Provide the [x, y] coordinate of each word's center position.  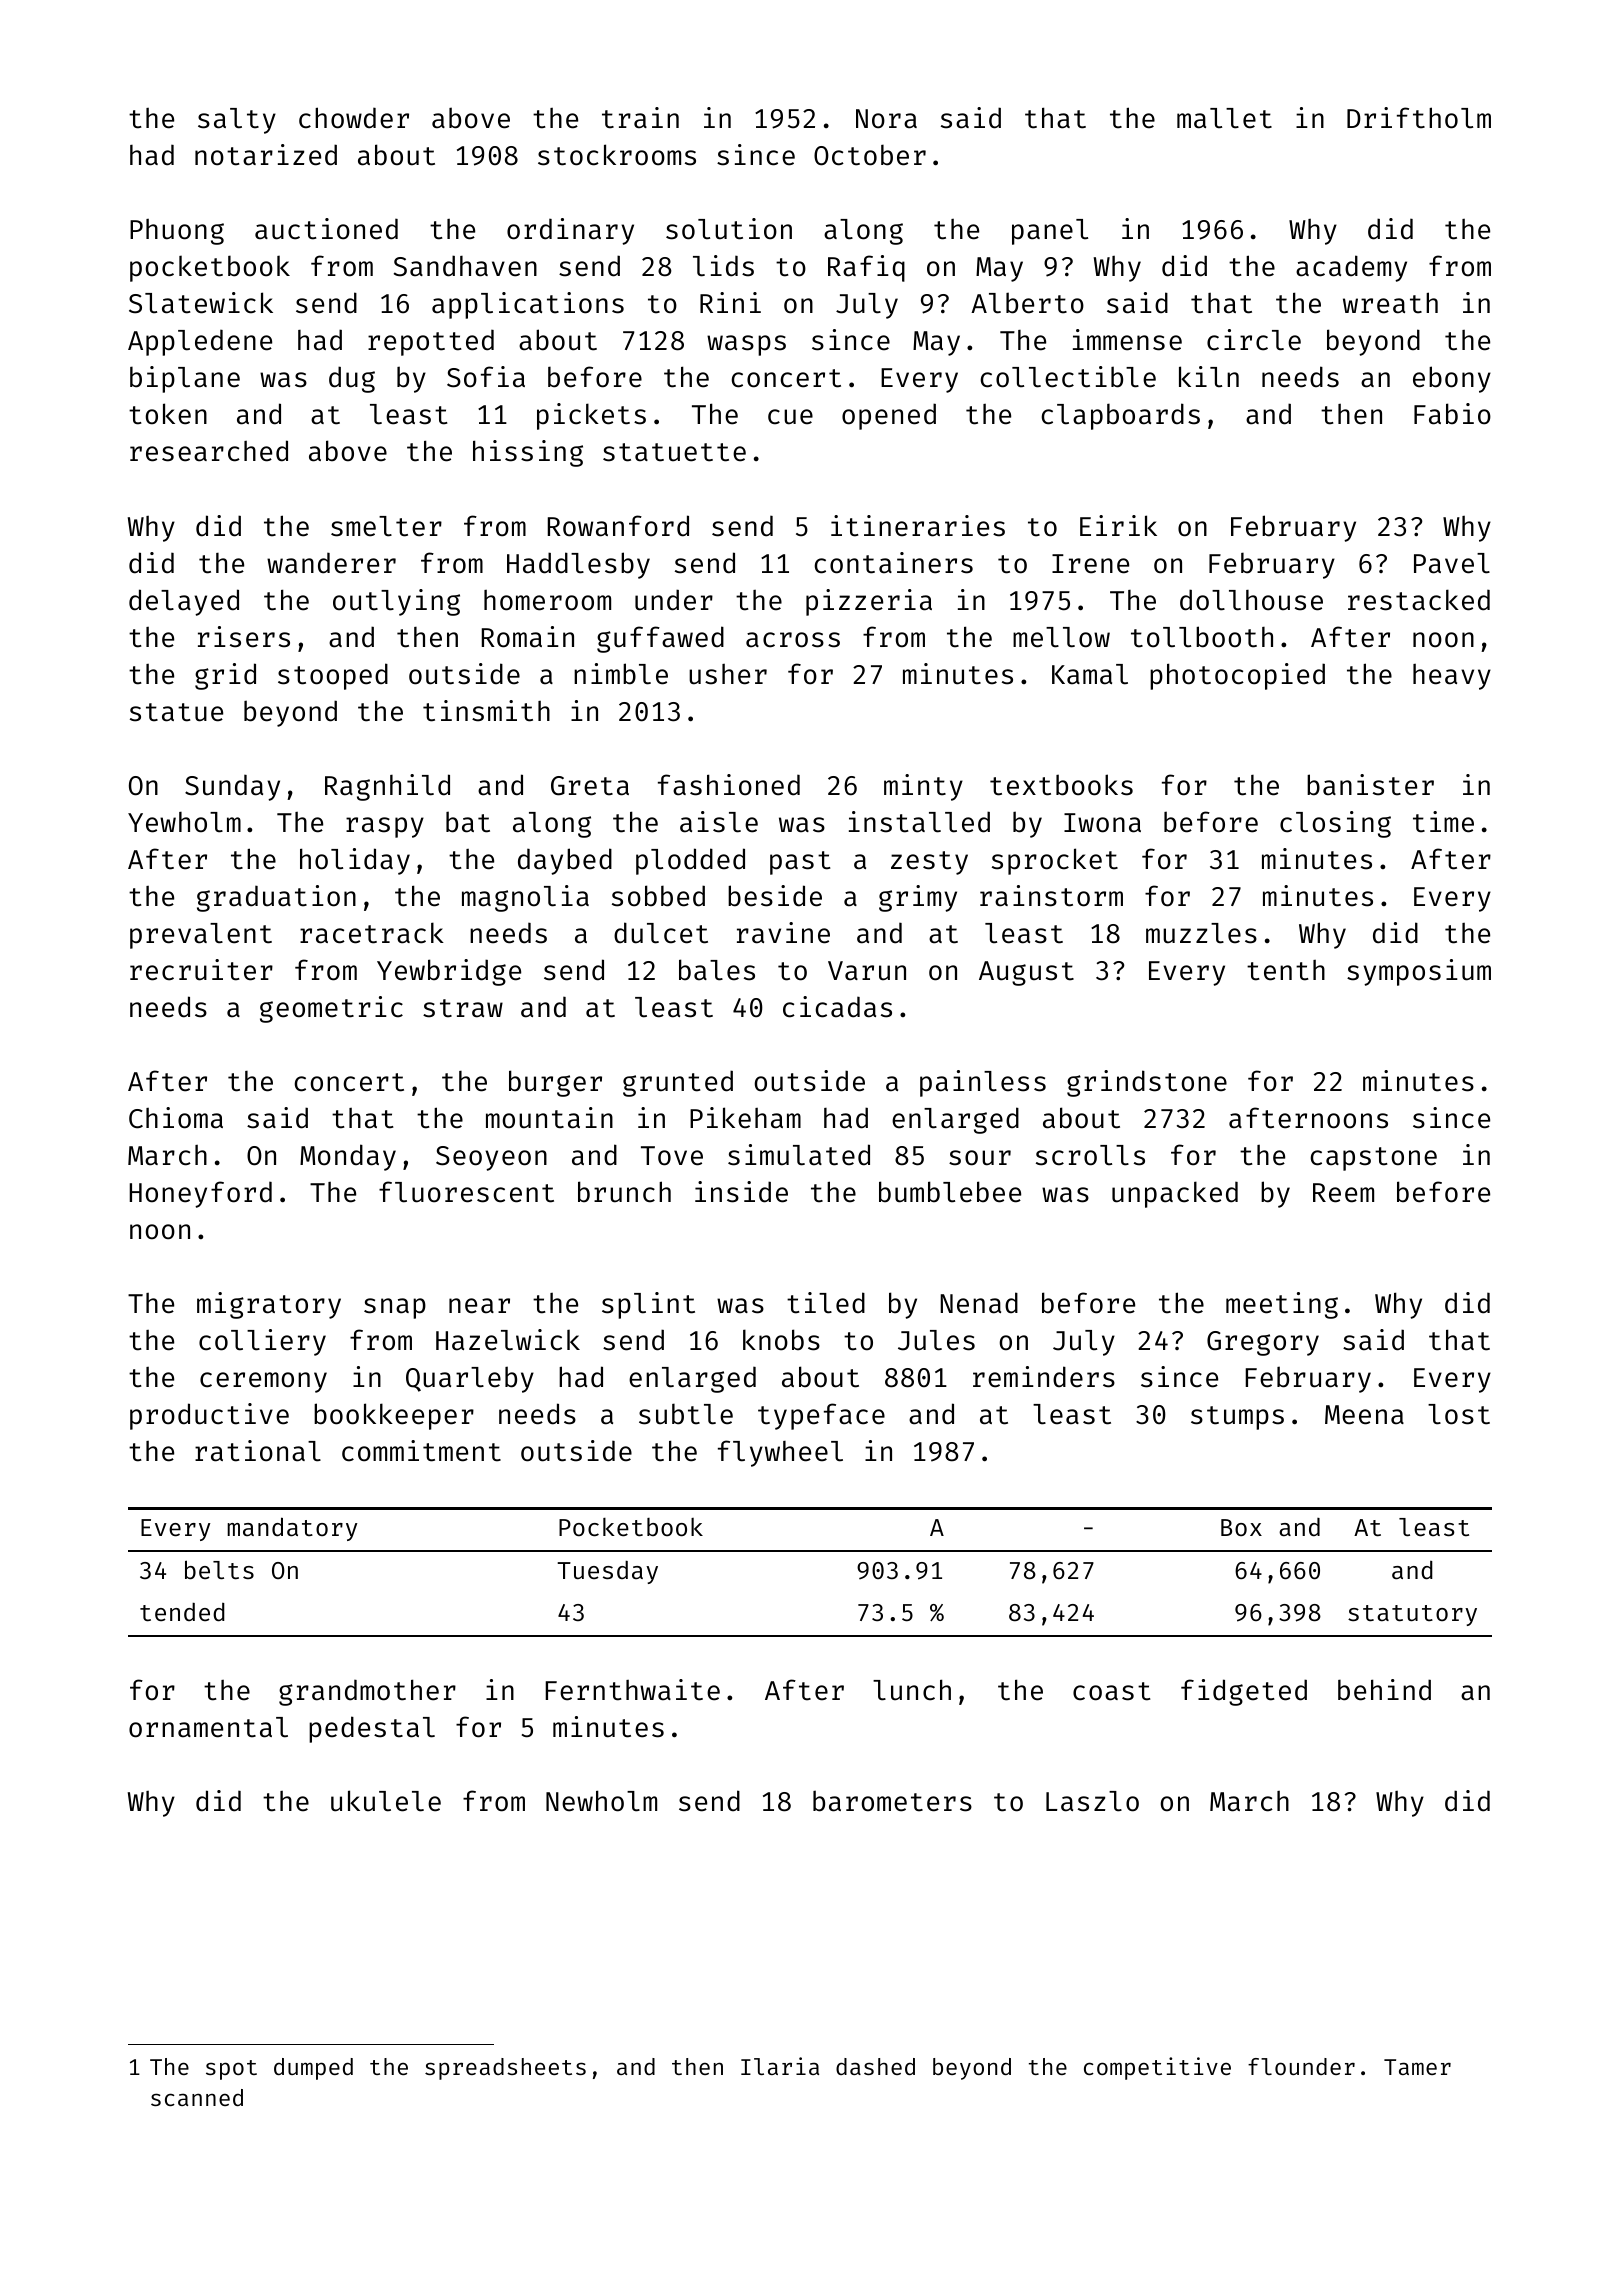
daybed [565, 861]
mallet [1224, 118]
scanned [197, 2097]
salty [237, 121]
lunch [912, 1690]
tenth [1286, 970]
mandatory [292, 1529]
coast [1112, 1691]
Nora [886, 119]
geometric [331, 1009]
